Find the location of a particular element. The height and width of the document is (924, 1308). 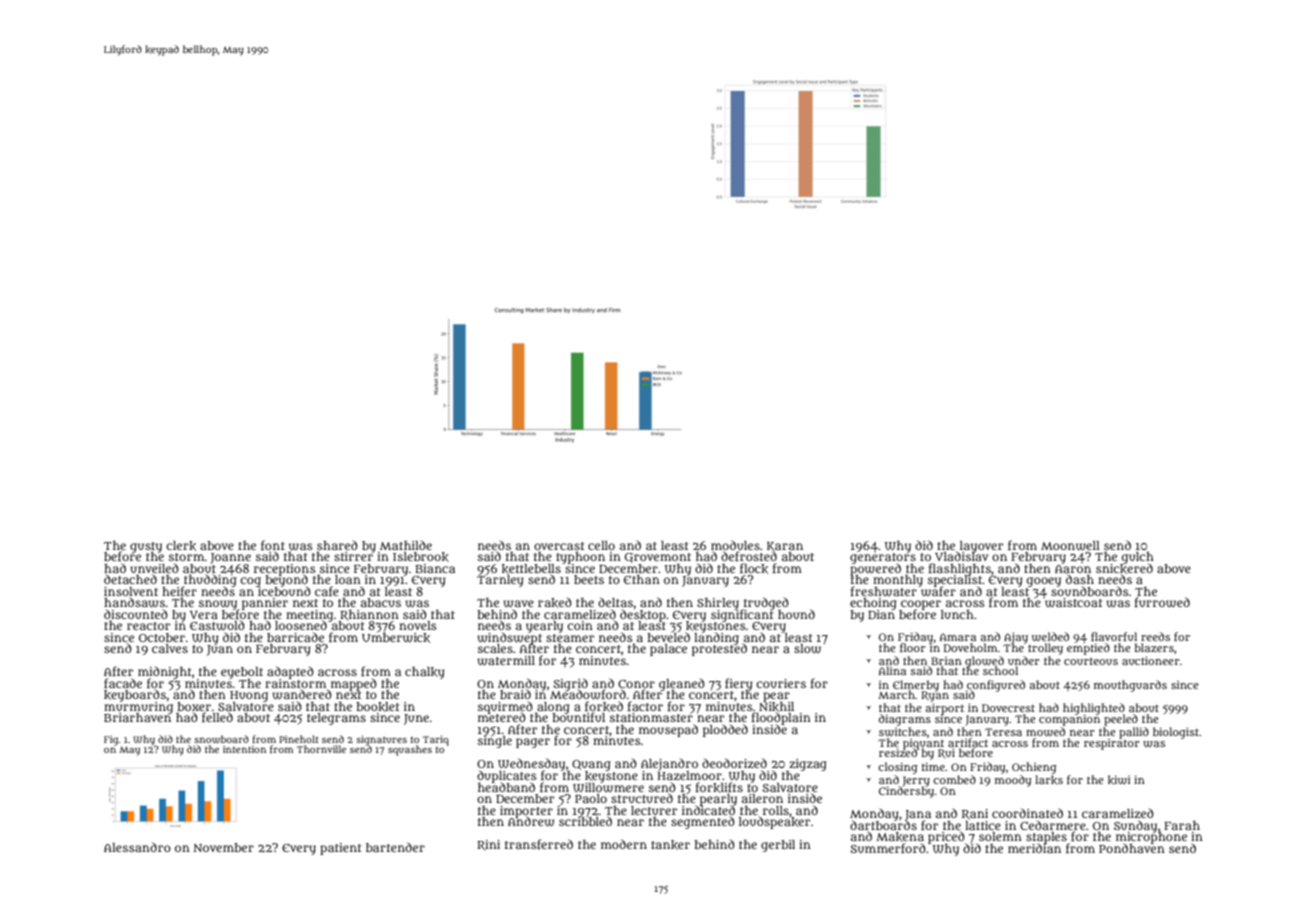

beets is located at coordinates (589, 579).
